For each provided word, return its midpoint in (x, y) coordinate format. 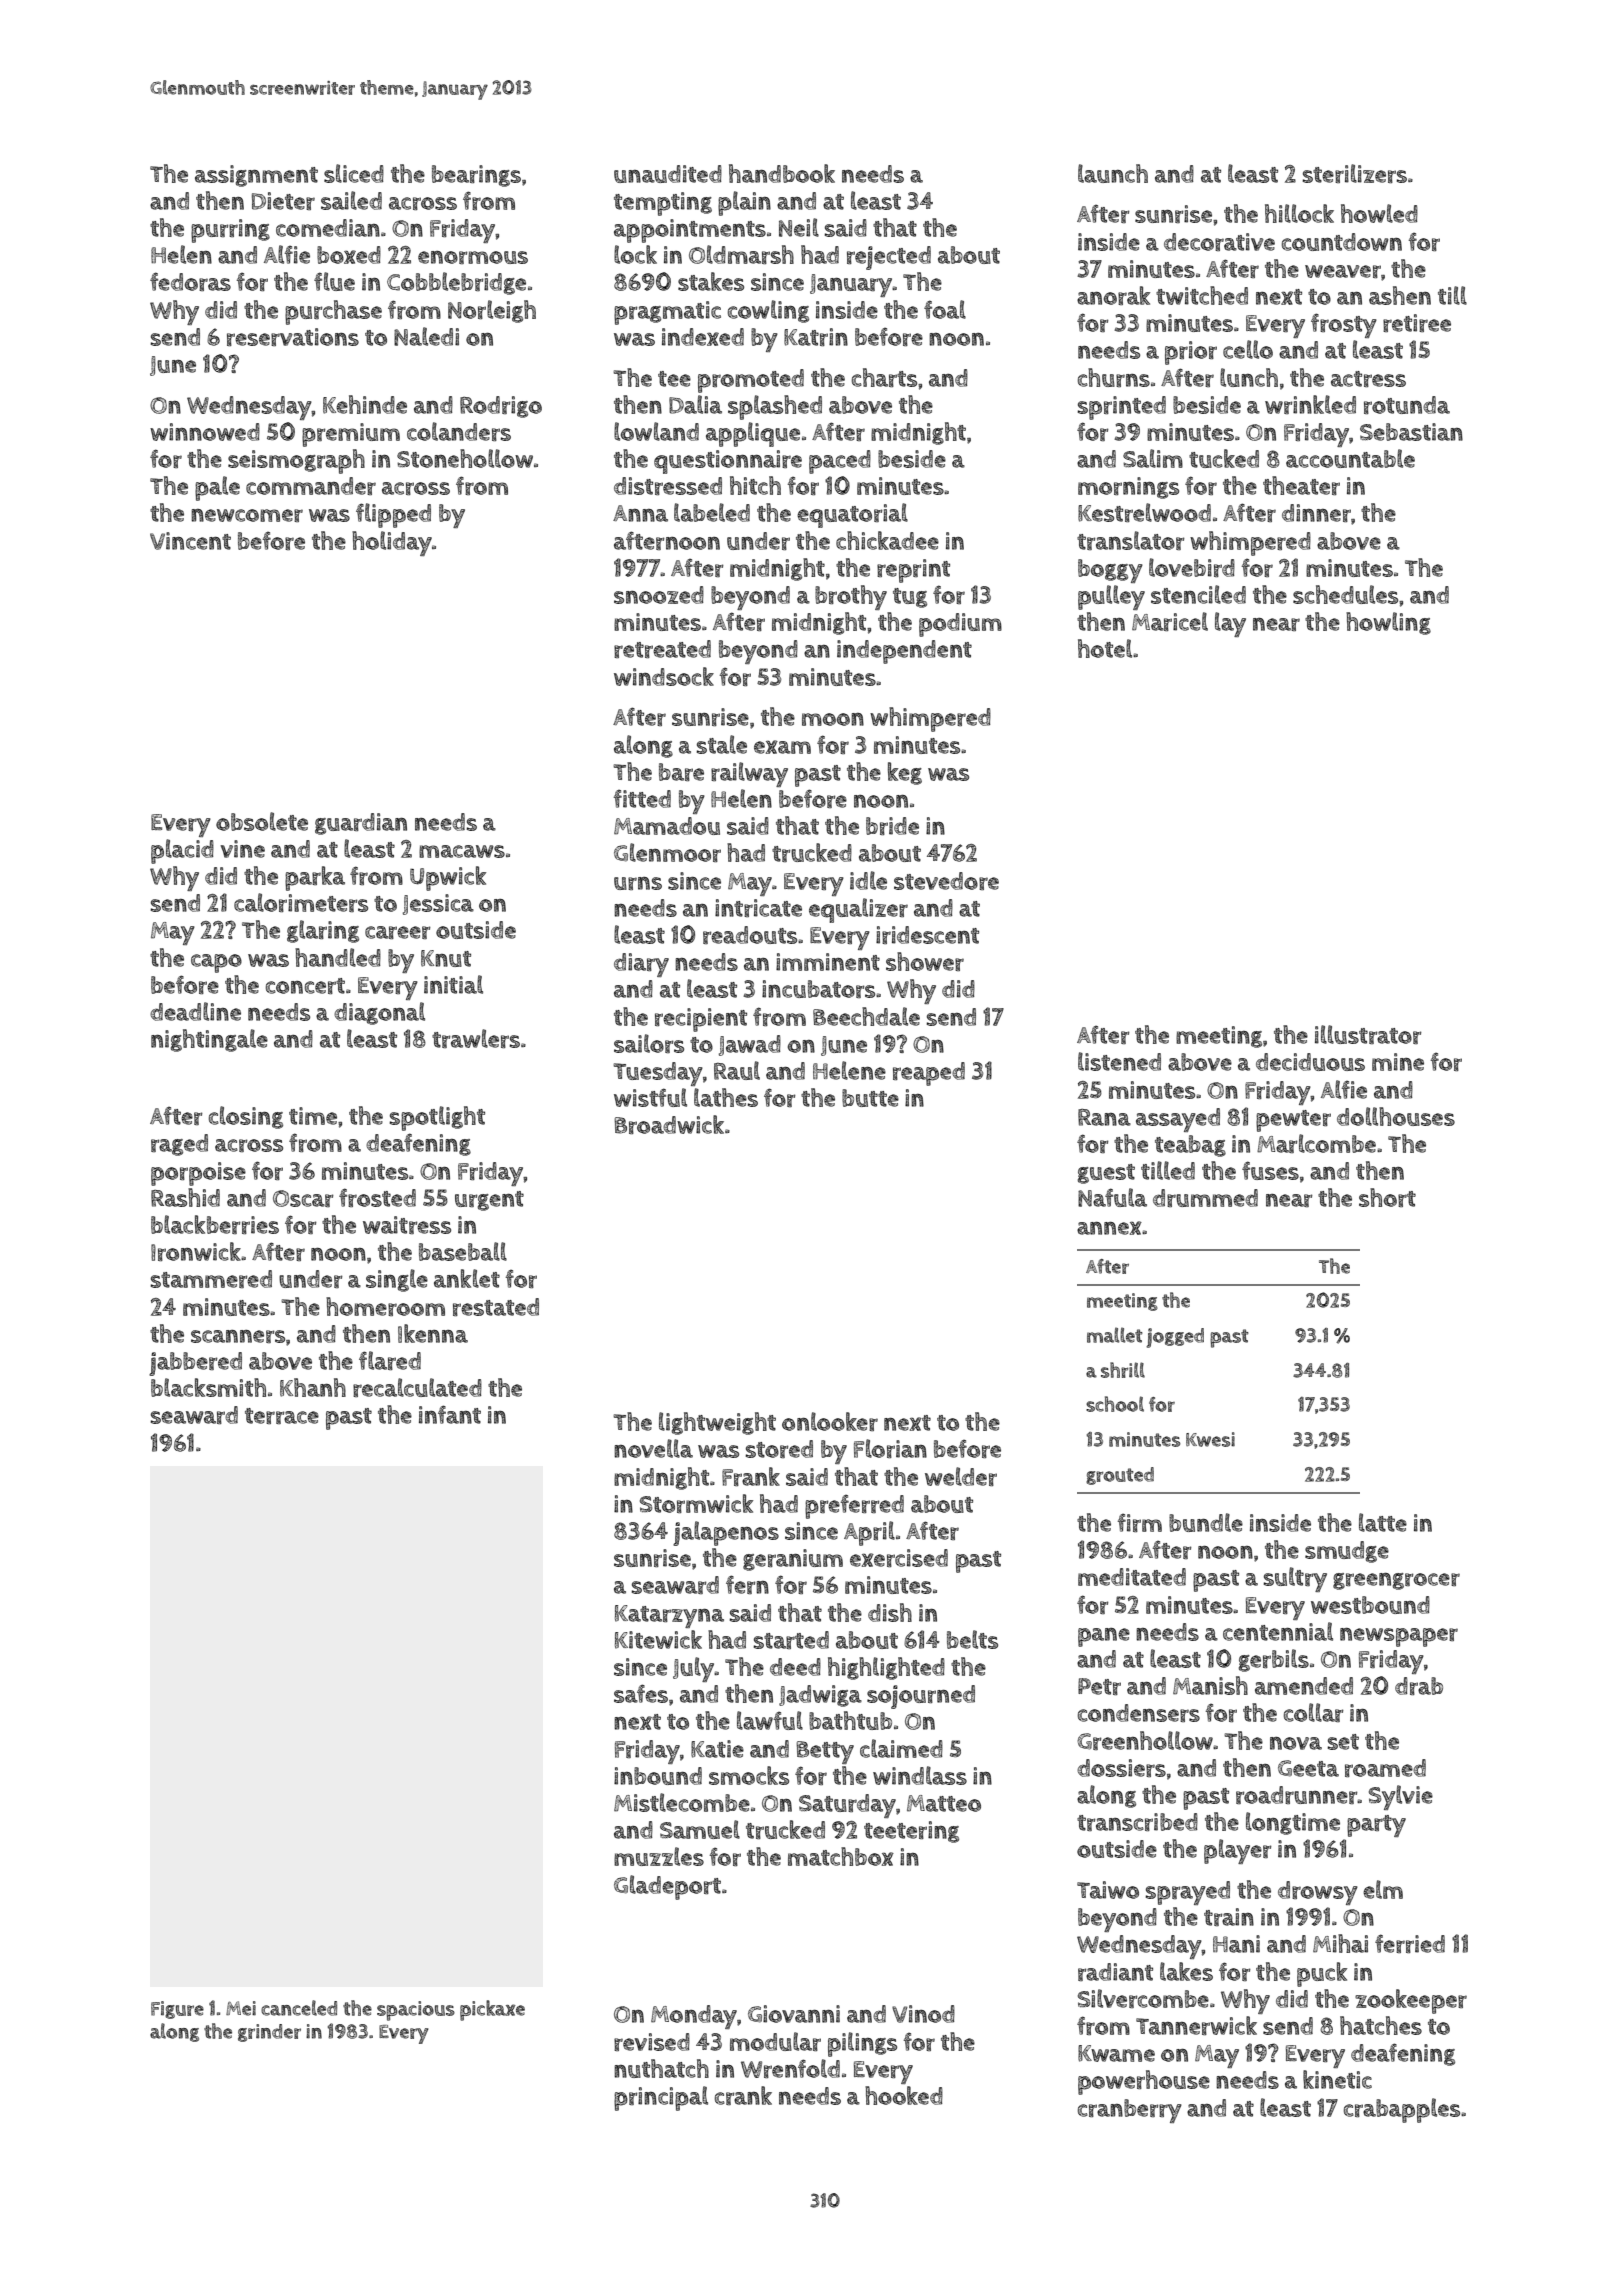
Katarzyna (669, 1616)
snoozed (659, 595)
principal (661, 2098)
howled (1379, 213)
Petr (1099, 1686)
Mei (241, 2008)
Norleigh (492, 311)
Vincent (190, 541)
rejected (889, 258)
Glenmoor (667, 852)
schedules (1345, 594)
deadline (195, 1011)
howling (1388, 623)
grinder (269, 2033)
